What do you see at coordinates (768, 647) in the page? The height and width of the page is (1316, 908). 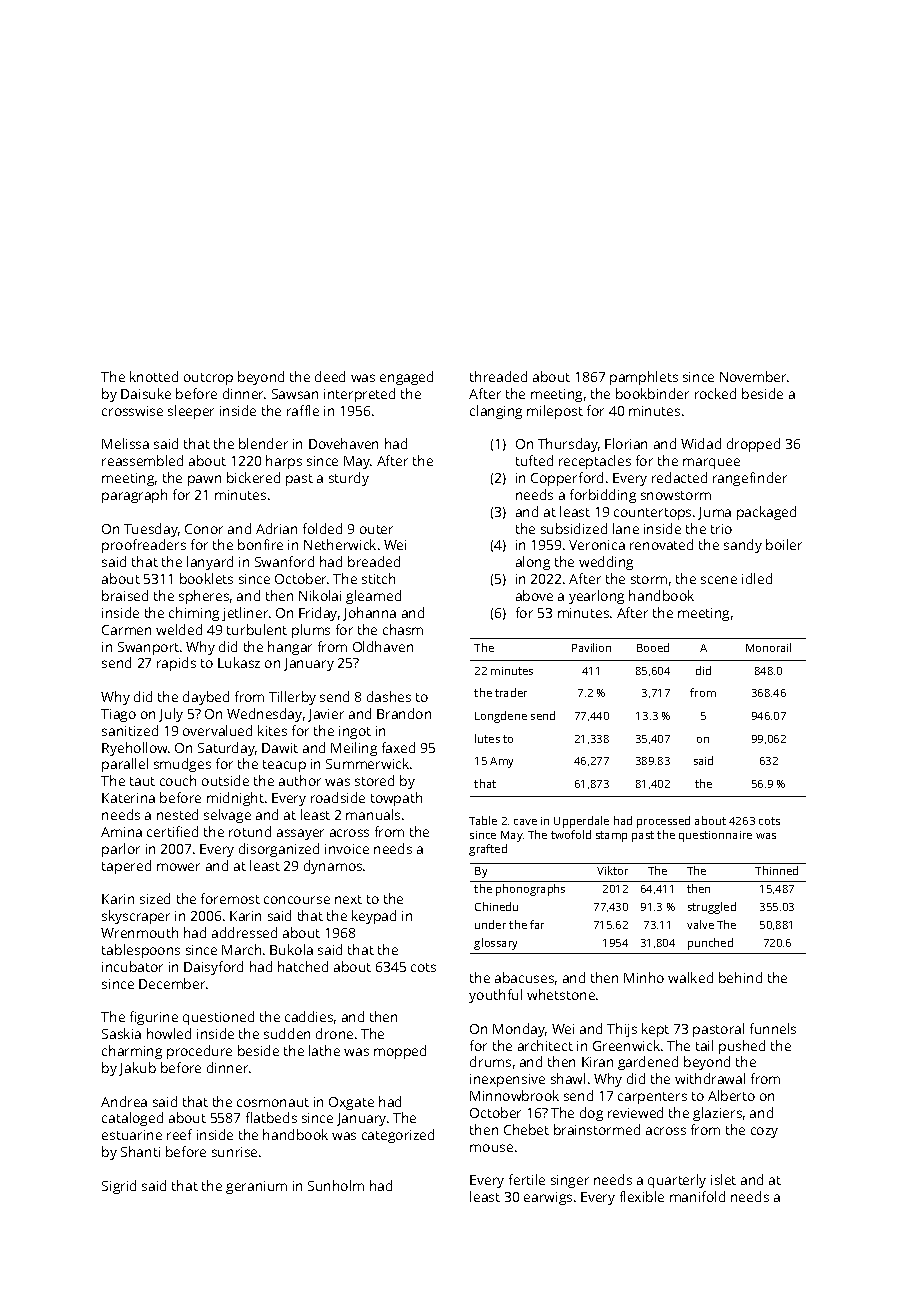 I see `Monorail` at bounding box center [768, 647].
